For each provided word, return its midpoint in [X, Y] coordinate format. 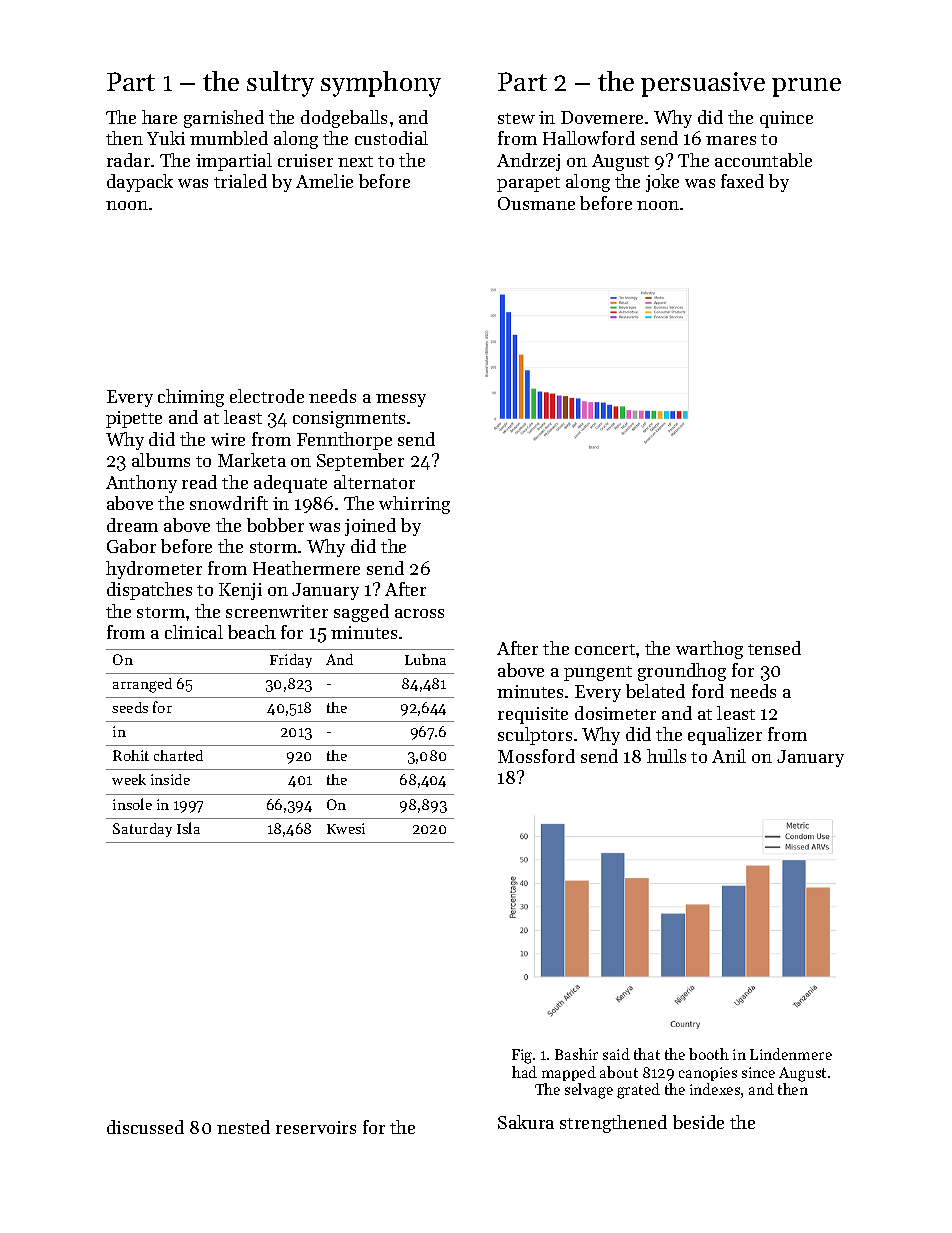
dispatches [149, 591]
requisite [533, 715]
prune [806, 87]
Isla [188, 828]
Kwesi [346, 828]
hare [159, 117]
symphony [381, 84]
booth [709, 1054]
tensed [774, 648]
